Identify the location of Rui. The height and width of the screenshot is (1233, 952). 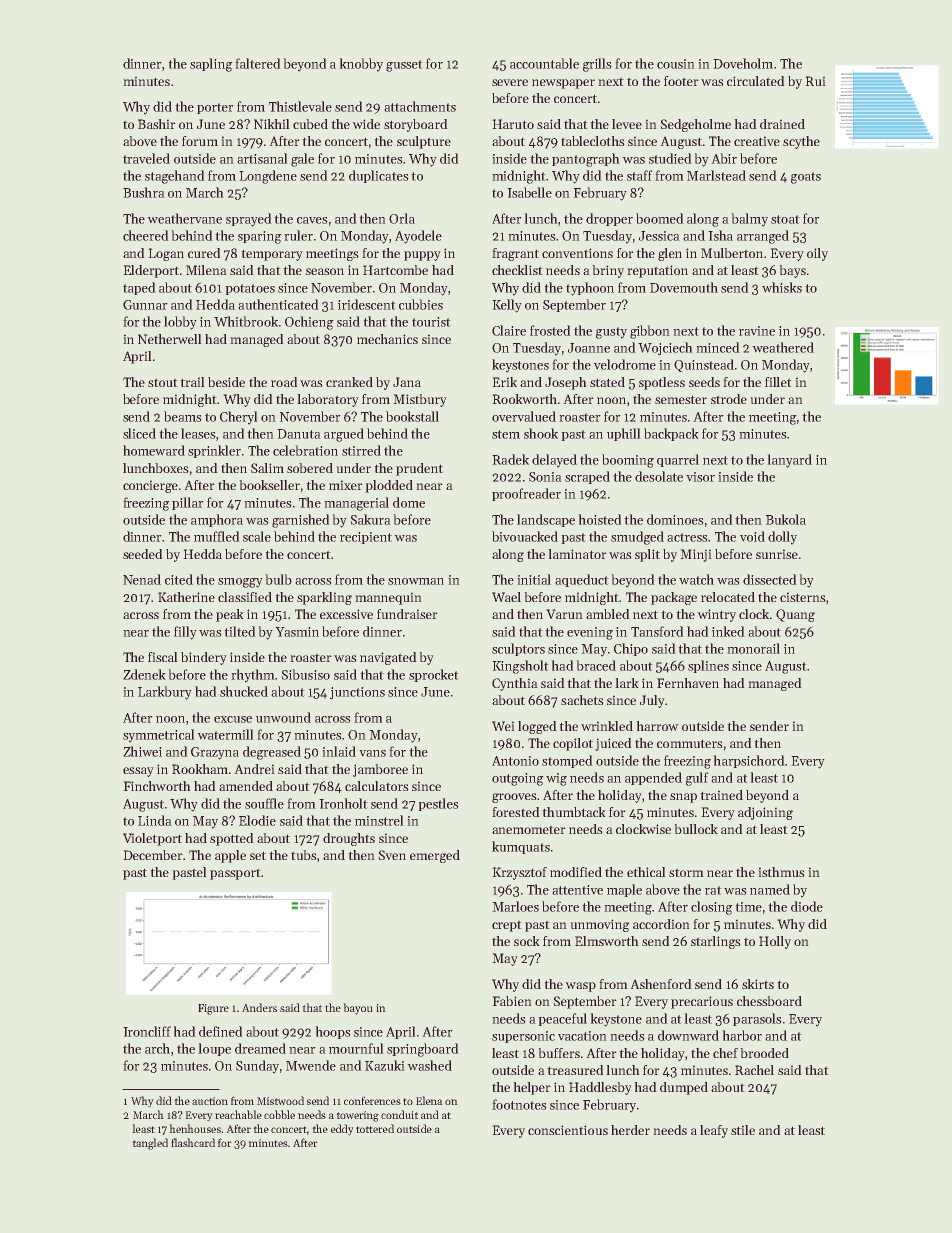
(815, 81).
